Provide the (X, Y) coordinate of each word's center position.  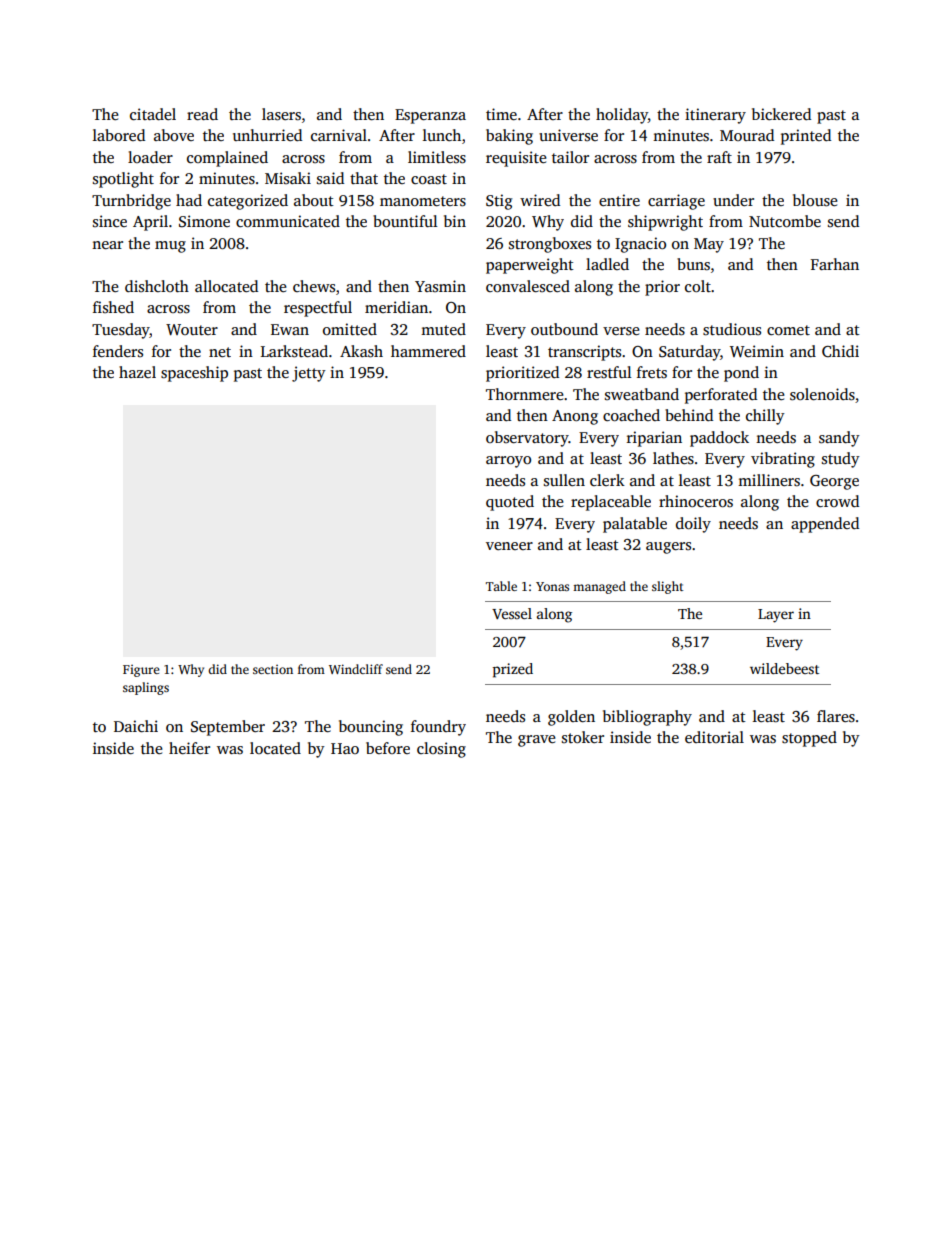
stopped (809, 739)
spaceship (194, 374)
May (709, 245)
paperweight (530, 266)
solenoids (822, 394)
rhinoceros (696, 501)
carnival (339, 135)
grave (537, 741)
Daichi (136, 726)
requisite (516, 159)
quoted (510, 503)
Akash (361, 351)
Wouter (192, 329)
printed (806, 137)
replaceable (611, 503)
